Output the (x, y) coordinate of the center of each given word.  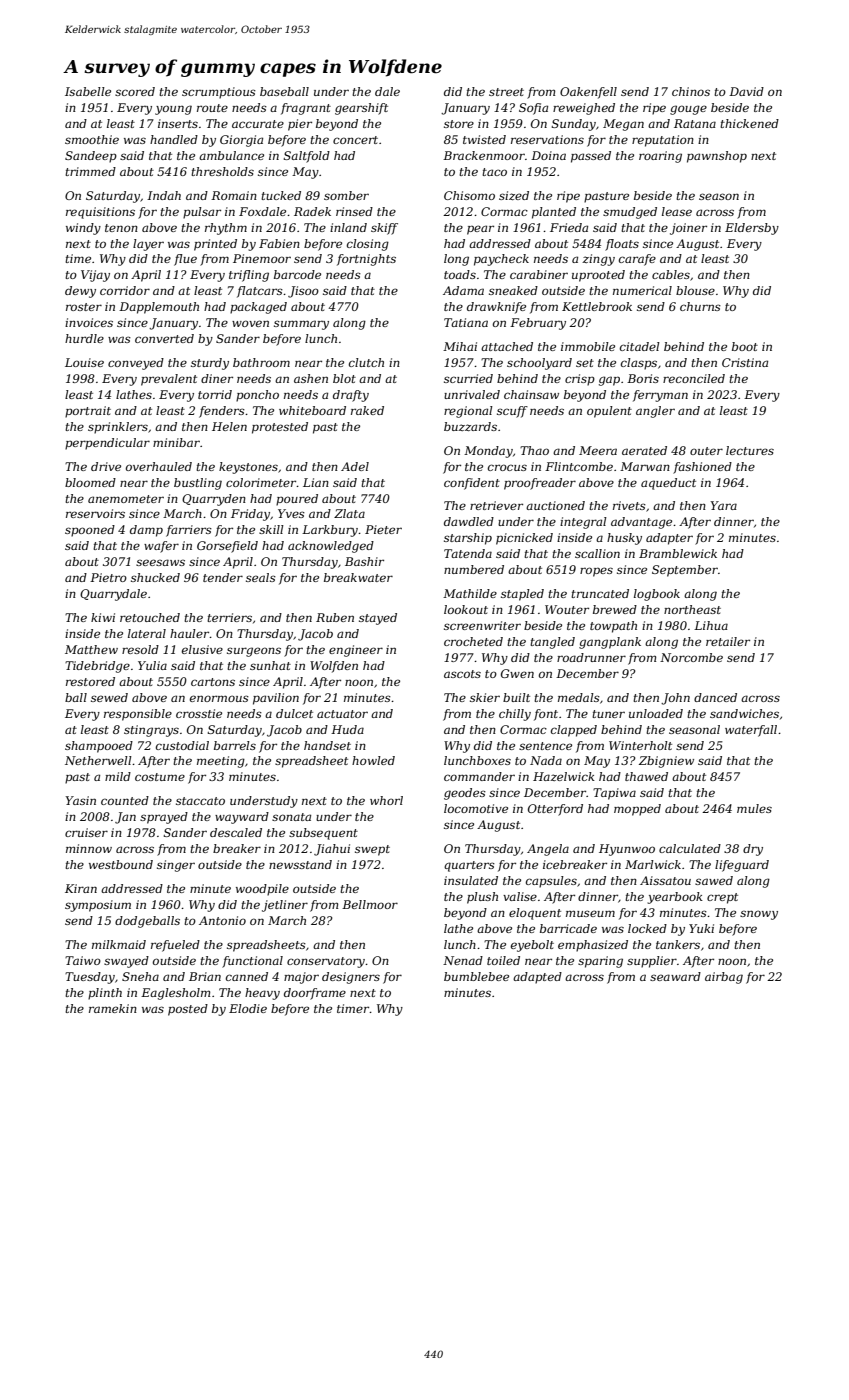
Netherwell (98, 760)
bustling (198, 484)
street (506, 92)
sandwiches (744, 713)
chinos (691, 91)
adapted (537, 978)
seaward (675, 976)
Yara (723, 505)
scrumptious (219, 93)
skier (485, 697)
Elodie (248, 1008)
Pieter (383, 529)
